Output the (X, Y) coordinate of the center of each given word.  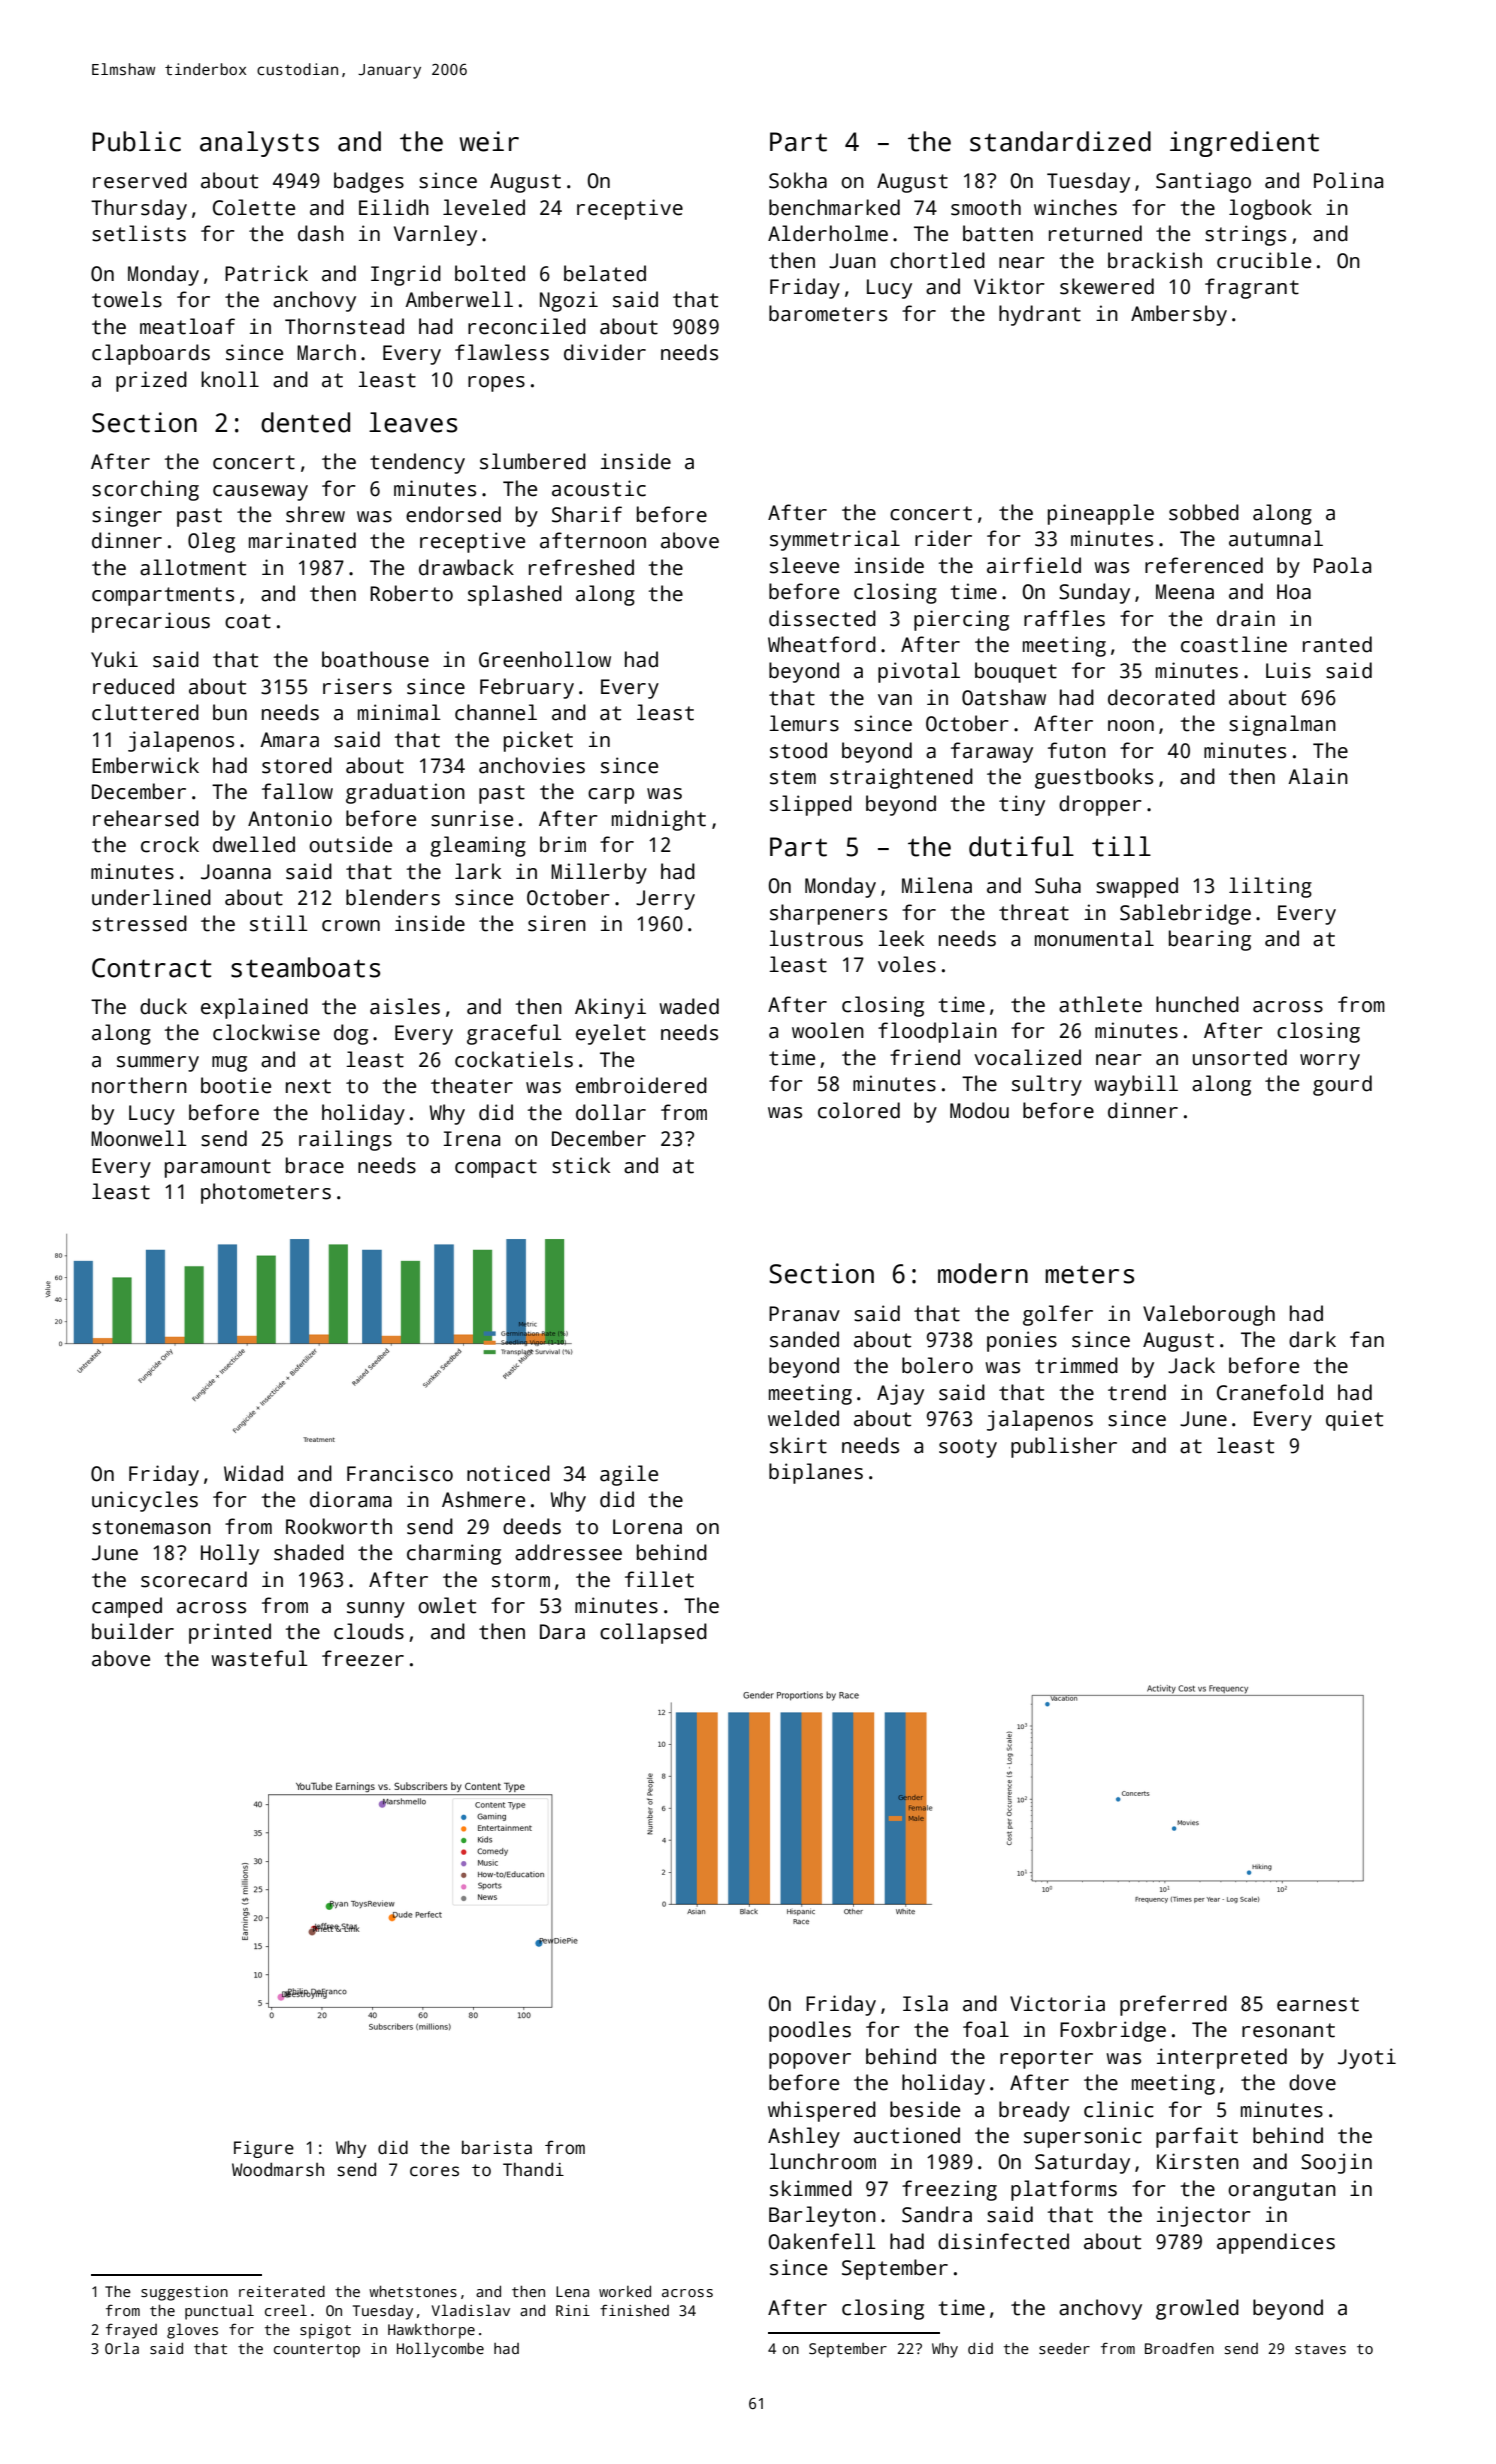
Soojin (1336, 2163)
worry (1330, 1062)
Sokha (798, 180)
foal (986, 2029)
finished (634, 2310)
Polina (1348, 180)
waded (689, 1006)
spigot (325, 2331)
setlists (139, 233)
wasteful (259, 1658)
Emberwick (145, 765)
